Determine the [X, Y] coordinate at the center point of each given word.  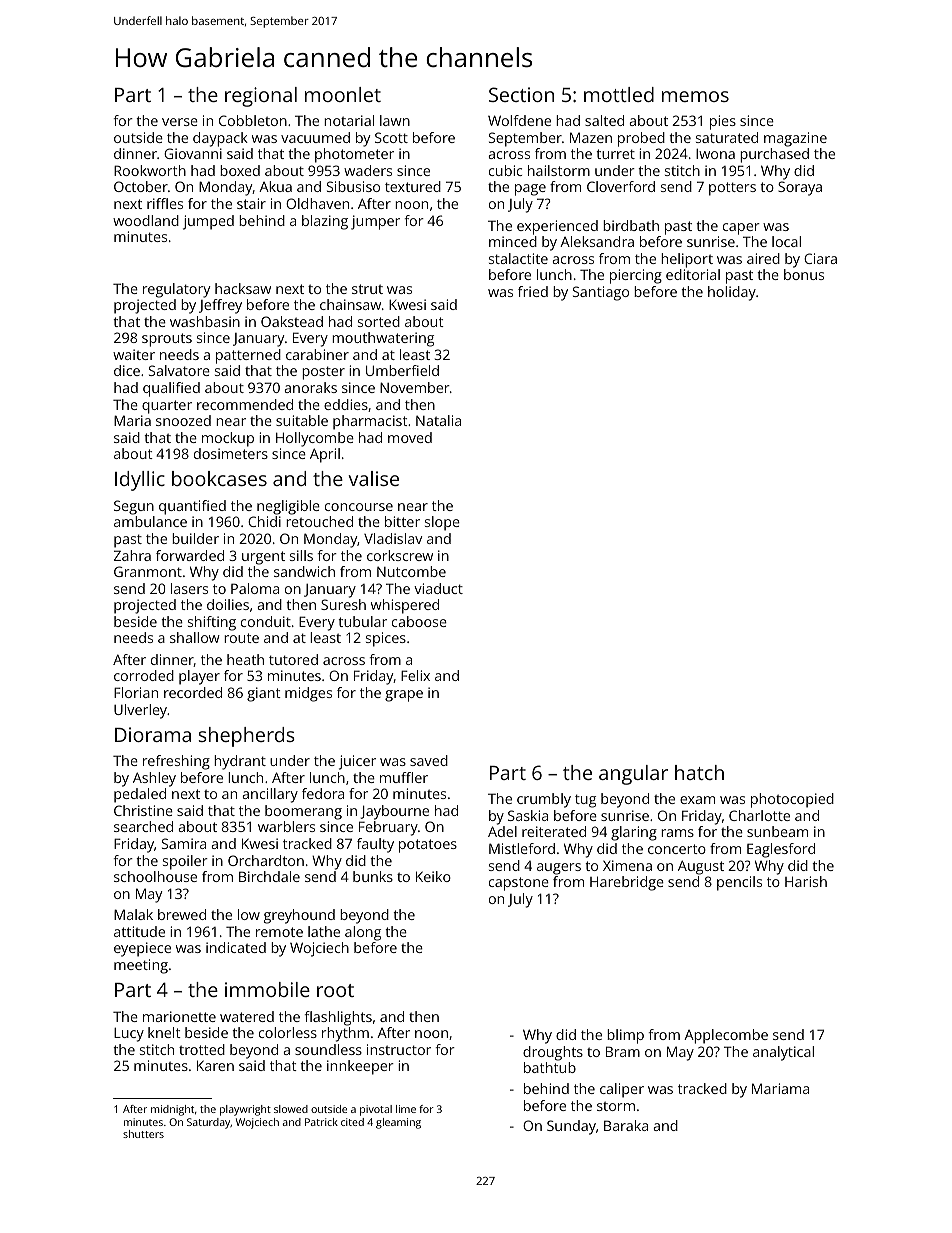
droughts [553, 1053]
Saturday [209, 1123]
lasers [189, 588]
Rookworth [150, 170]
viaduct [438, 588]
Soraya [800, 188]
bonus [804, 274]
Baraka [626, 1125]
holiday [732, 293]
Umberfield [402, 370]
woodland [146, 220]
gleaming [398, 1123]
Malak [133, 914]
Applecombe [726, 1036]
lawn [395, 120]
